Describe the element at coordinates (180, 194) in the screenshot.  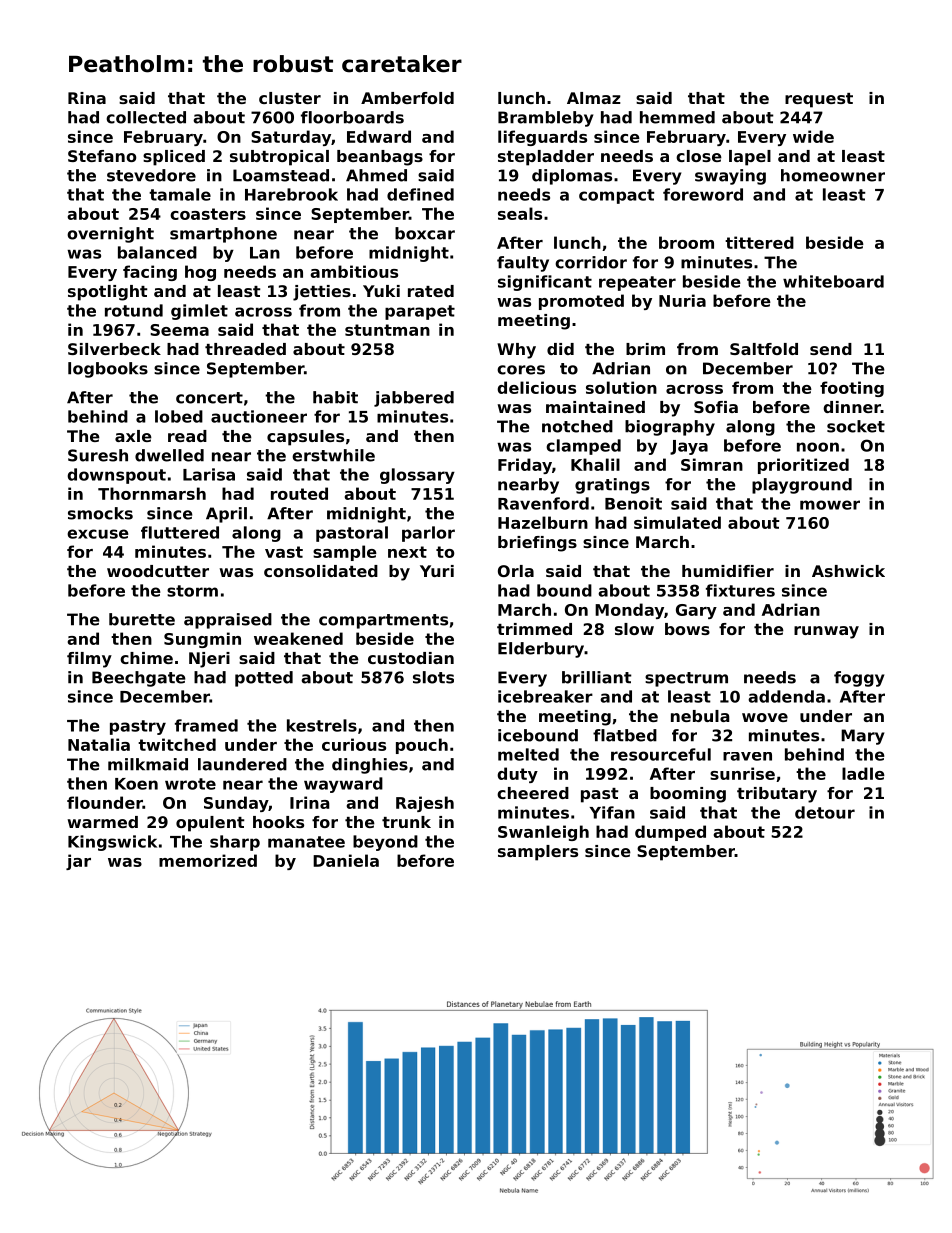
I see `tamale` at that location.
